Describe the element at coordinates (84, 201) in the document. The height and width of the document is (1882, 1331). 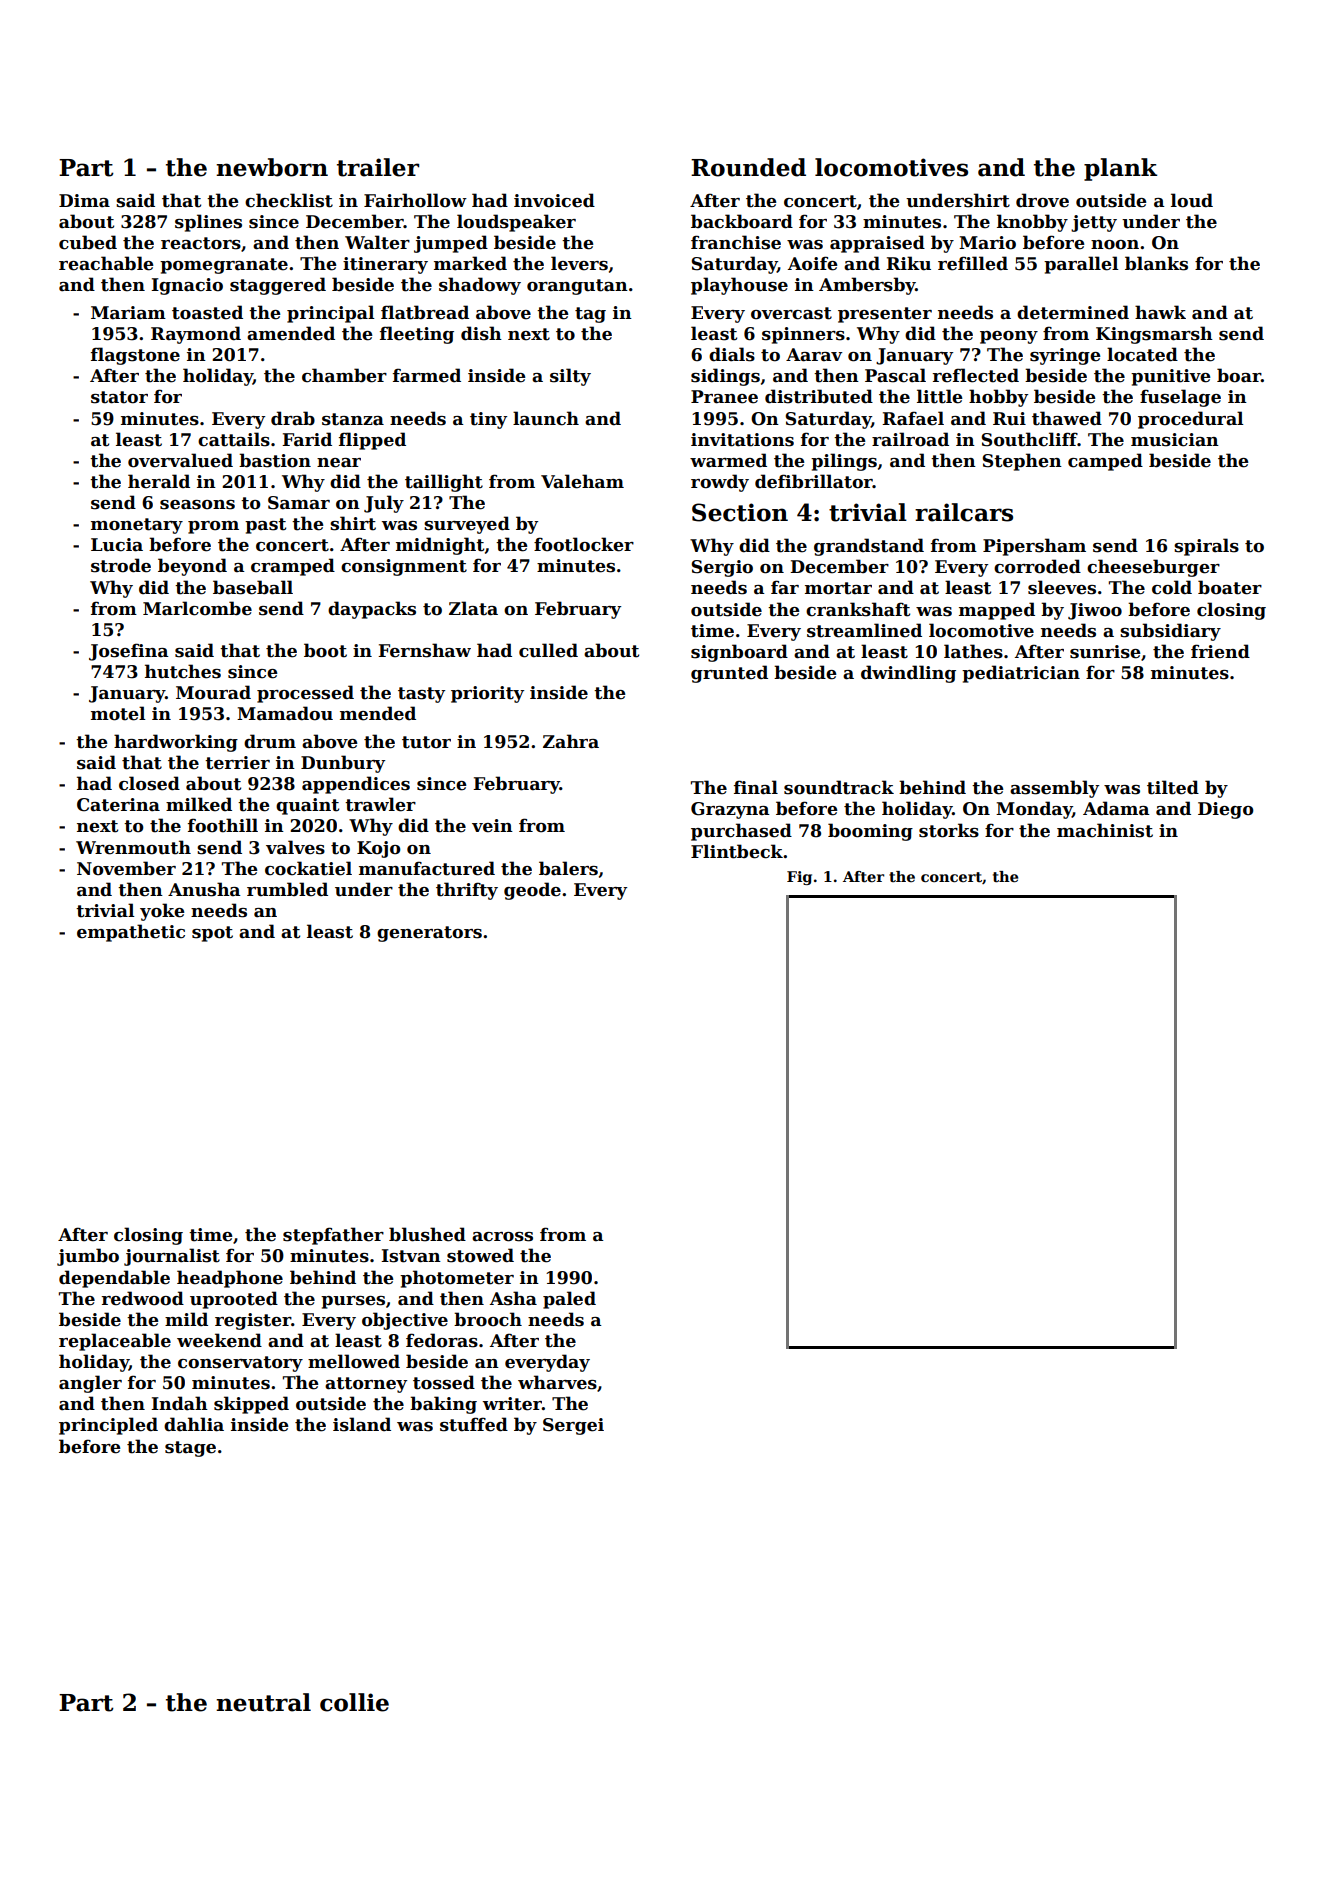
I see `Dima` at that location.
